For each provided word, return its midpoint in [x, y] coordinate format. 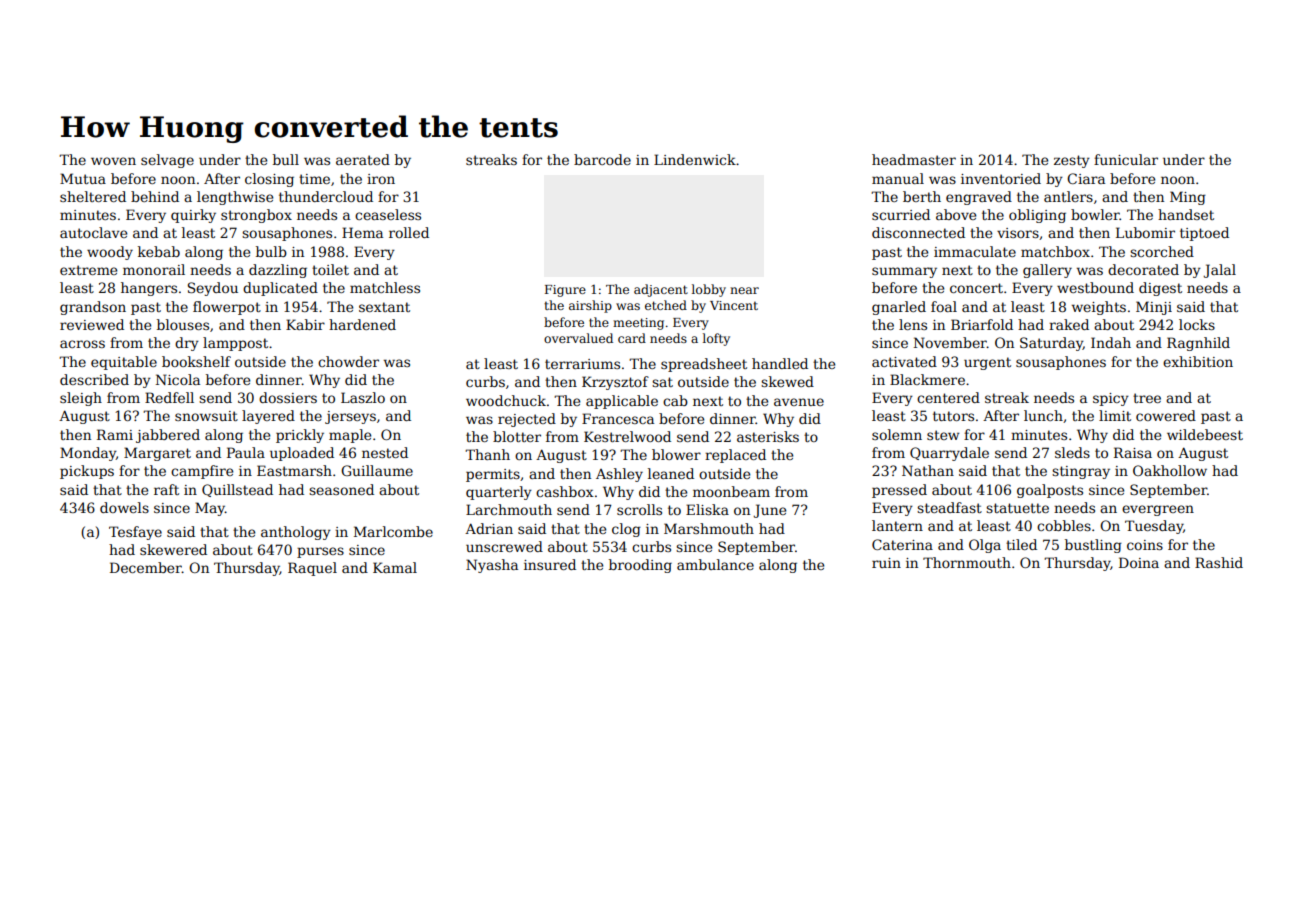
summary [904, 272]
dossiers [288, 397]
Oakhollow [1170, 470]
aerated [363, 159]
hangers [149, 289]
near [744, 290]
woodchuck [506, 400]
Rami [115, 434]
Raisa [1133, 452]
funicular [1126, 159]
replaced [735, 456]
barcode [602, 159]
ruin [886, 563]
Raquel [312, 569]
